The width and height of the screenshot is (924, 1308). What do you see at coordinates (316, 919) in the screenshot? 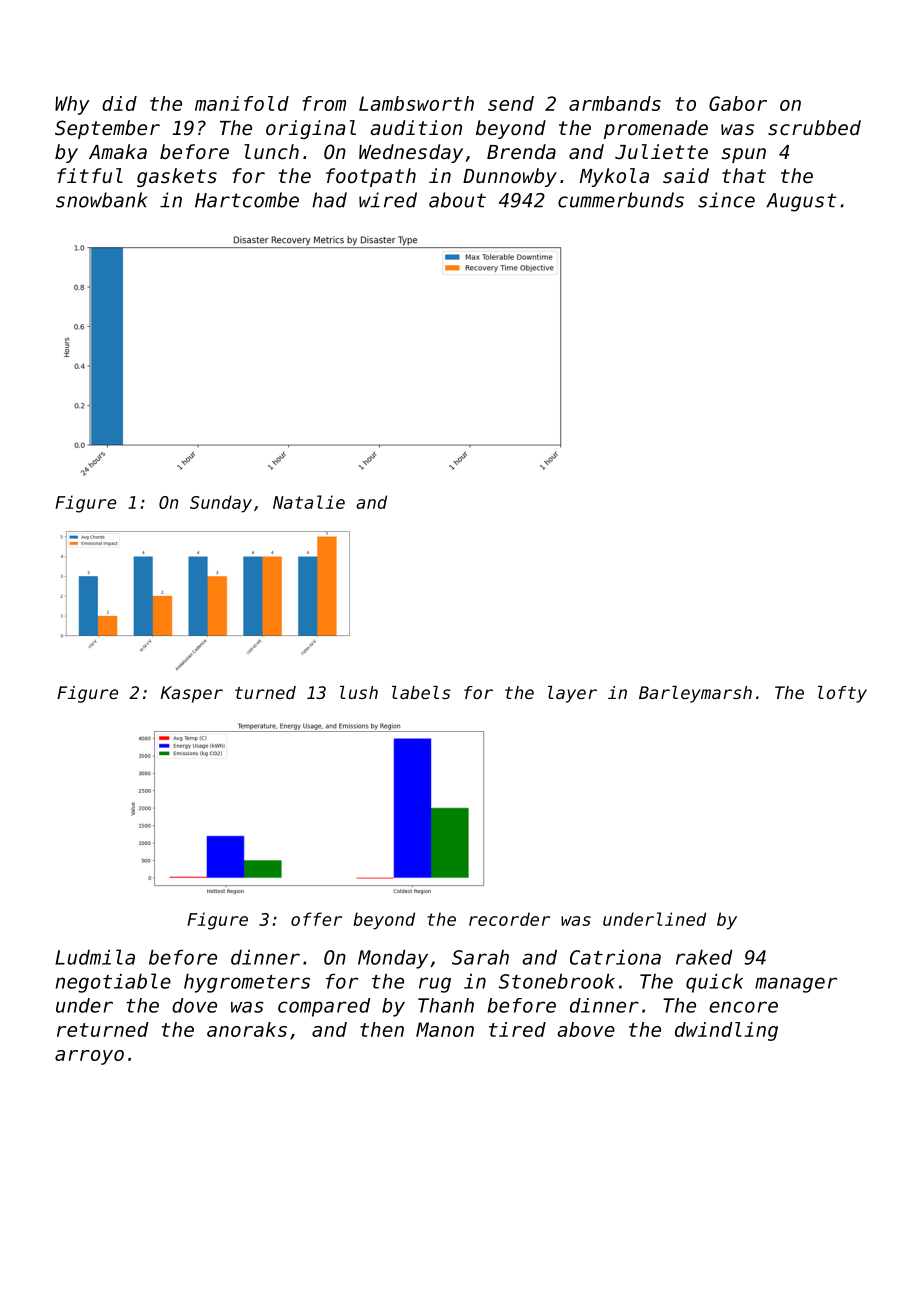
I see `offer` at bounding box center [316, 919].
